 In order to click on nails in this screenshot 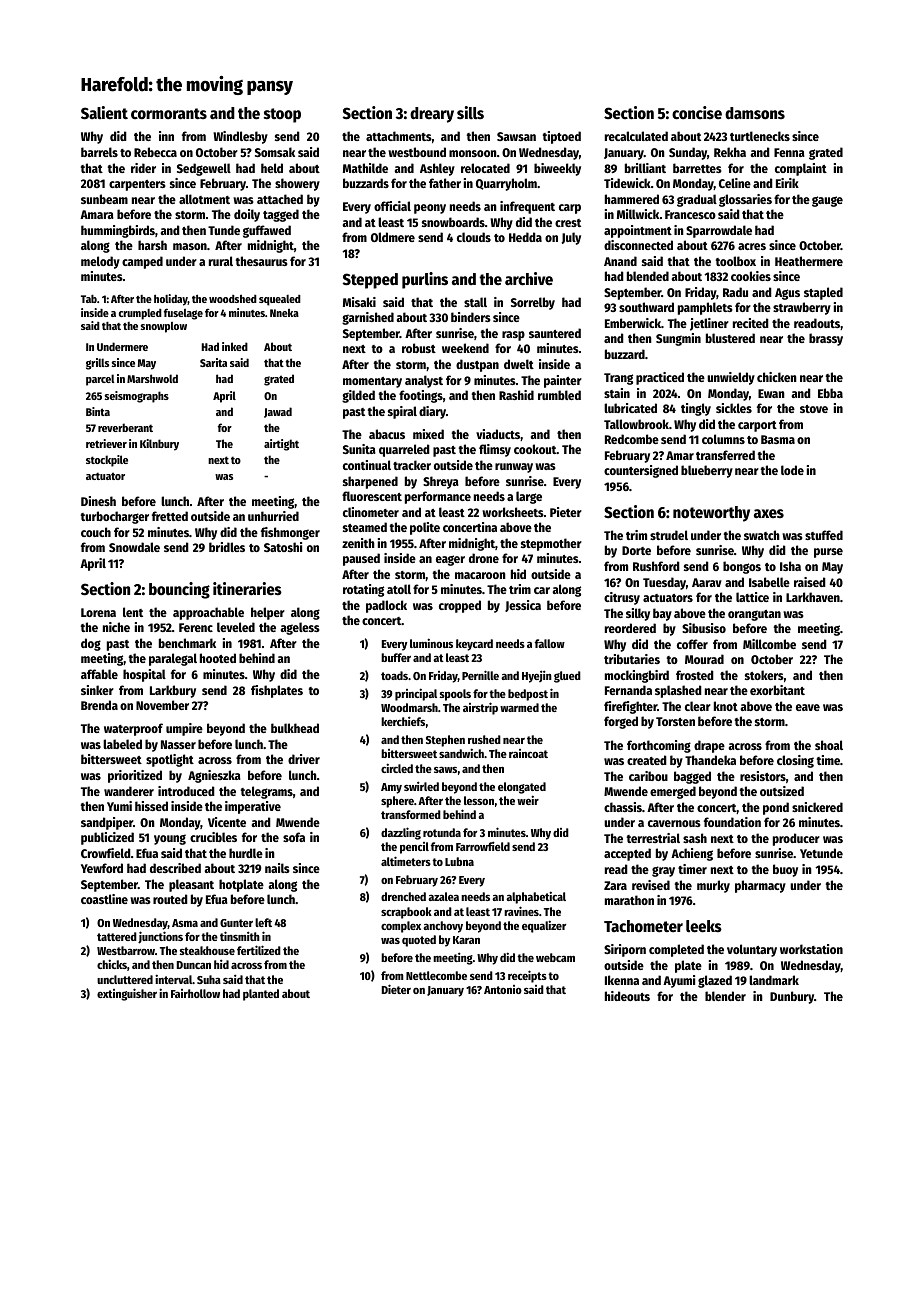, I will do `click(277, 868)`.
